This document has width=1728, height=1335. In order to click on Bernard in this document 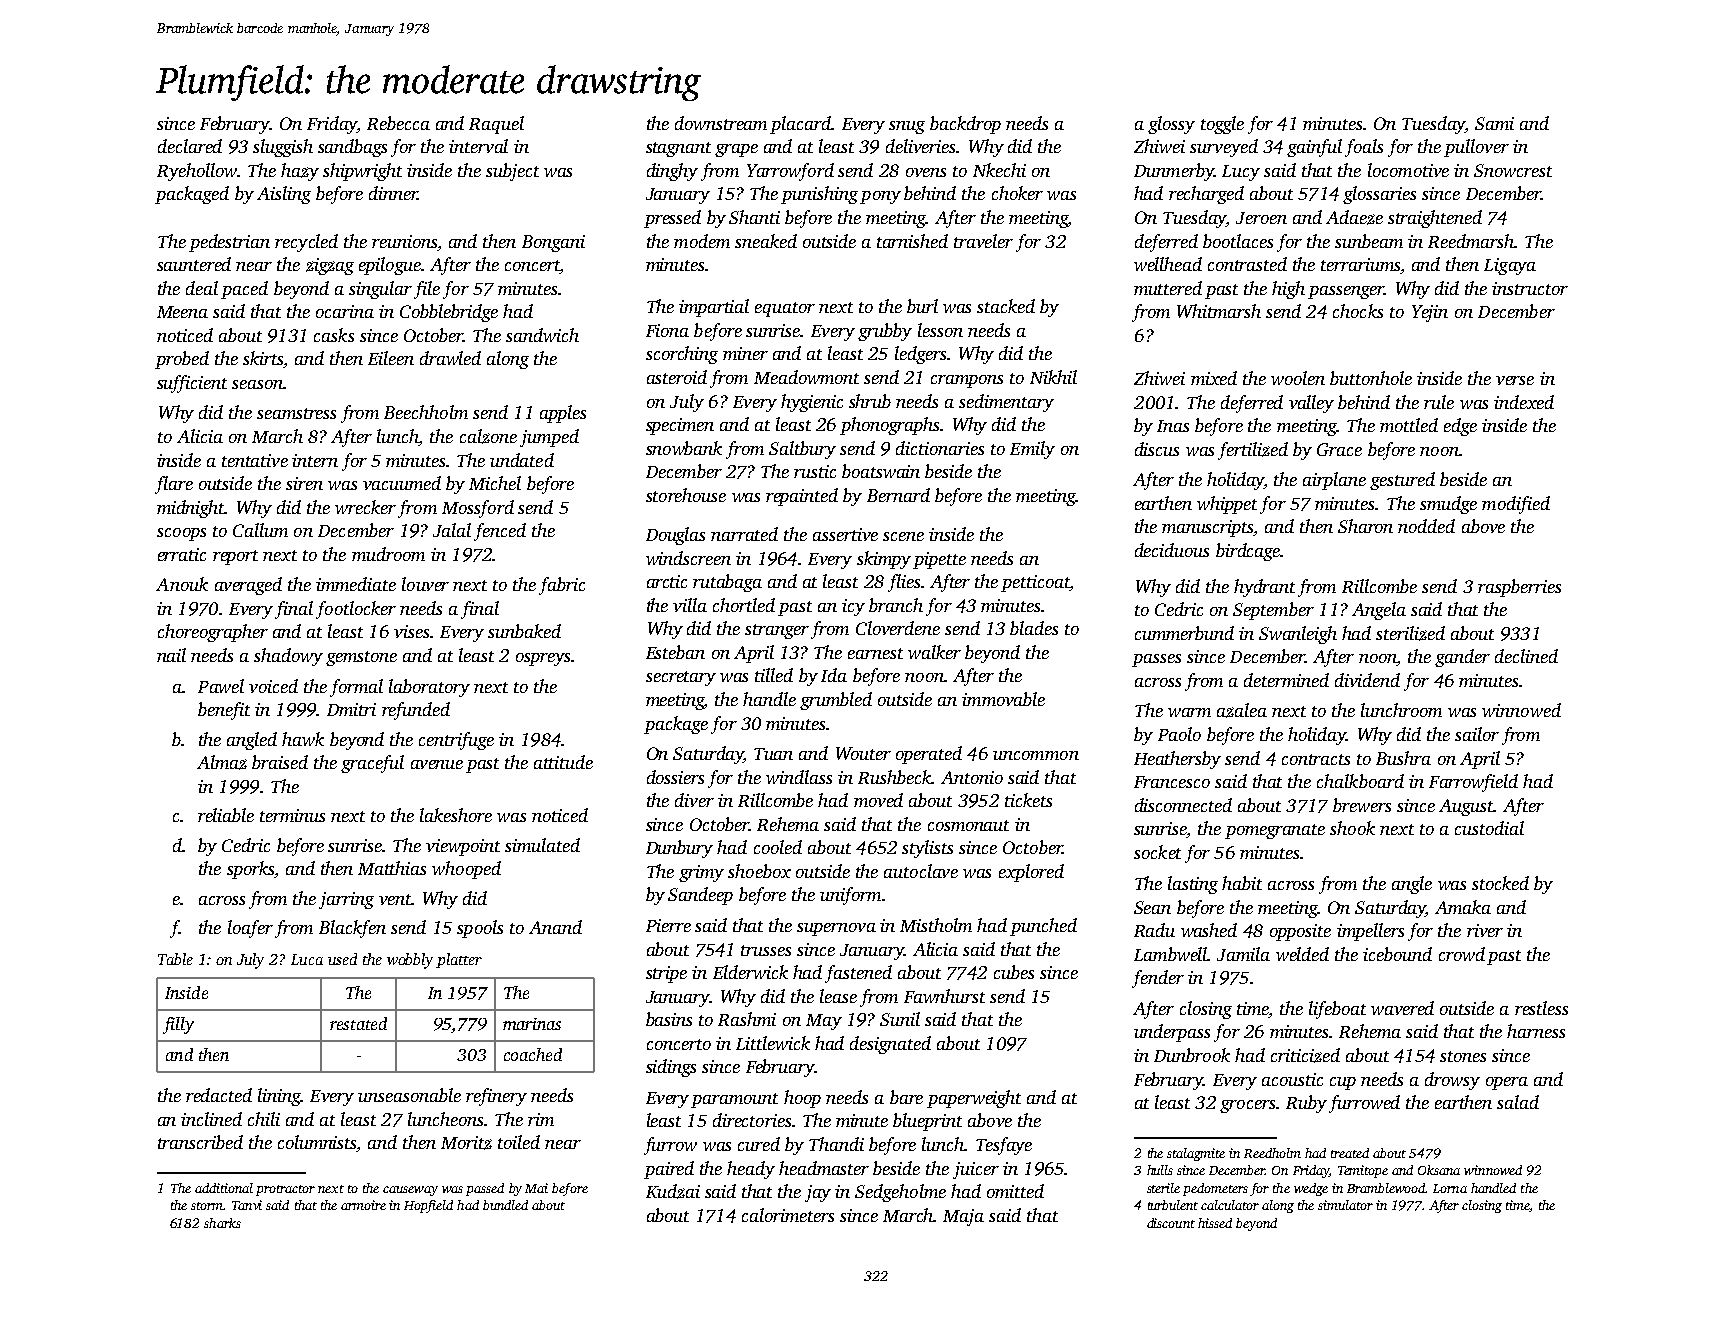, I will do `click(898, 495)`.
